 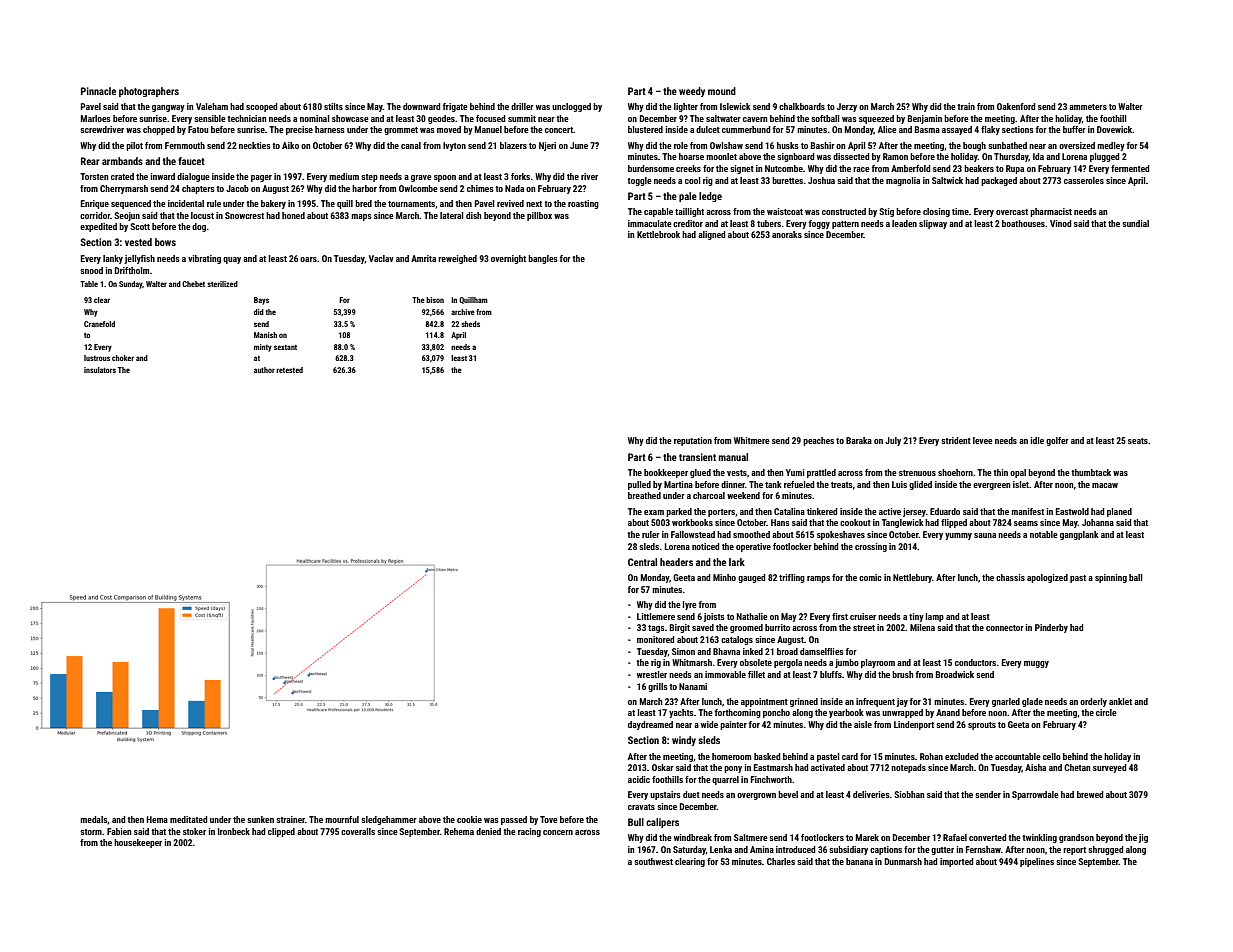 What do you see at coordinates (975, 662) in the image?
I see `conductors` at bounding box center [975, 662].
